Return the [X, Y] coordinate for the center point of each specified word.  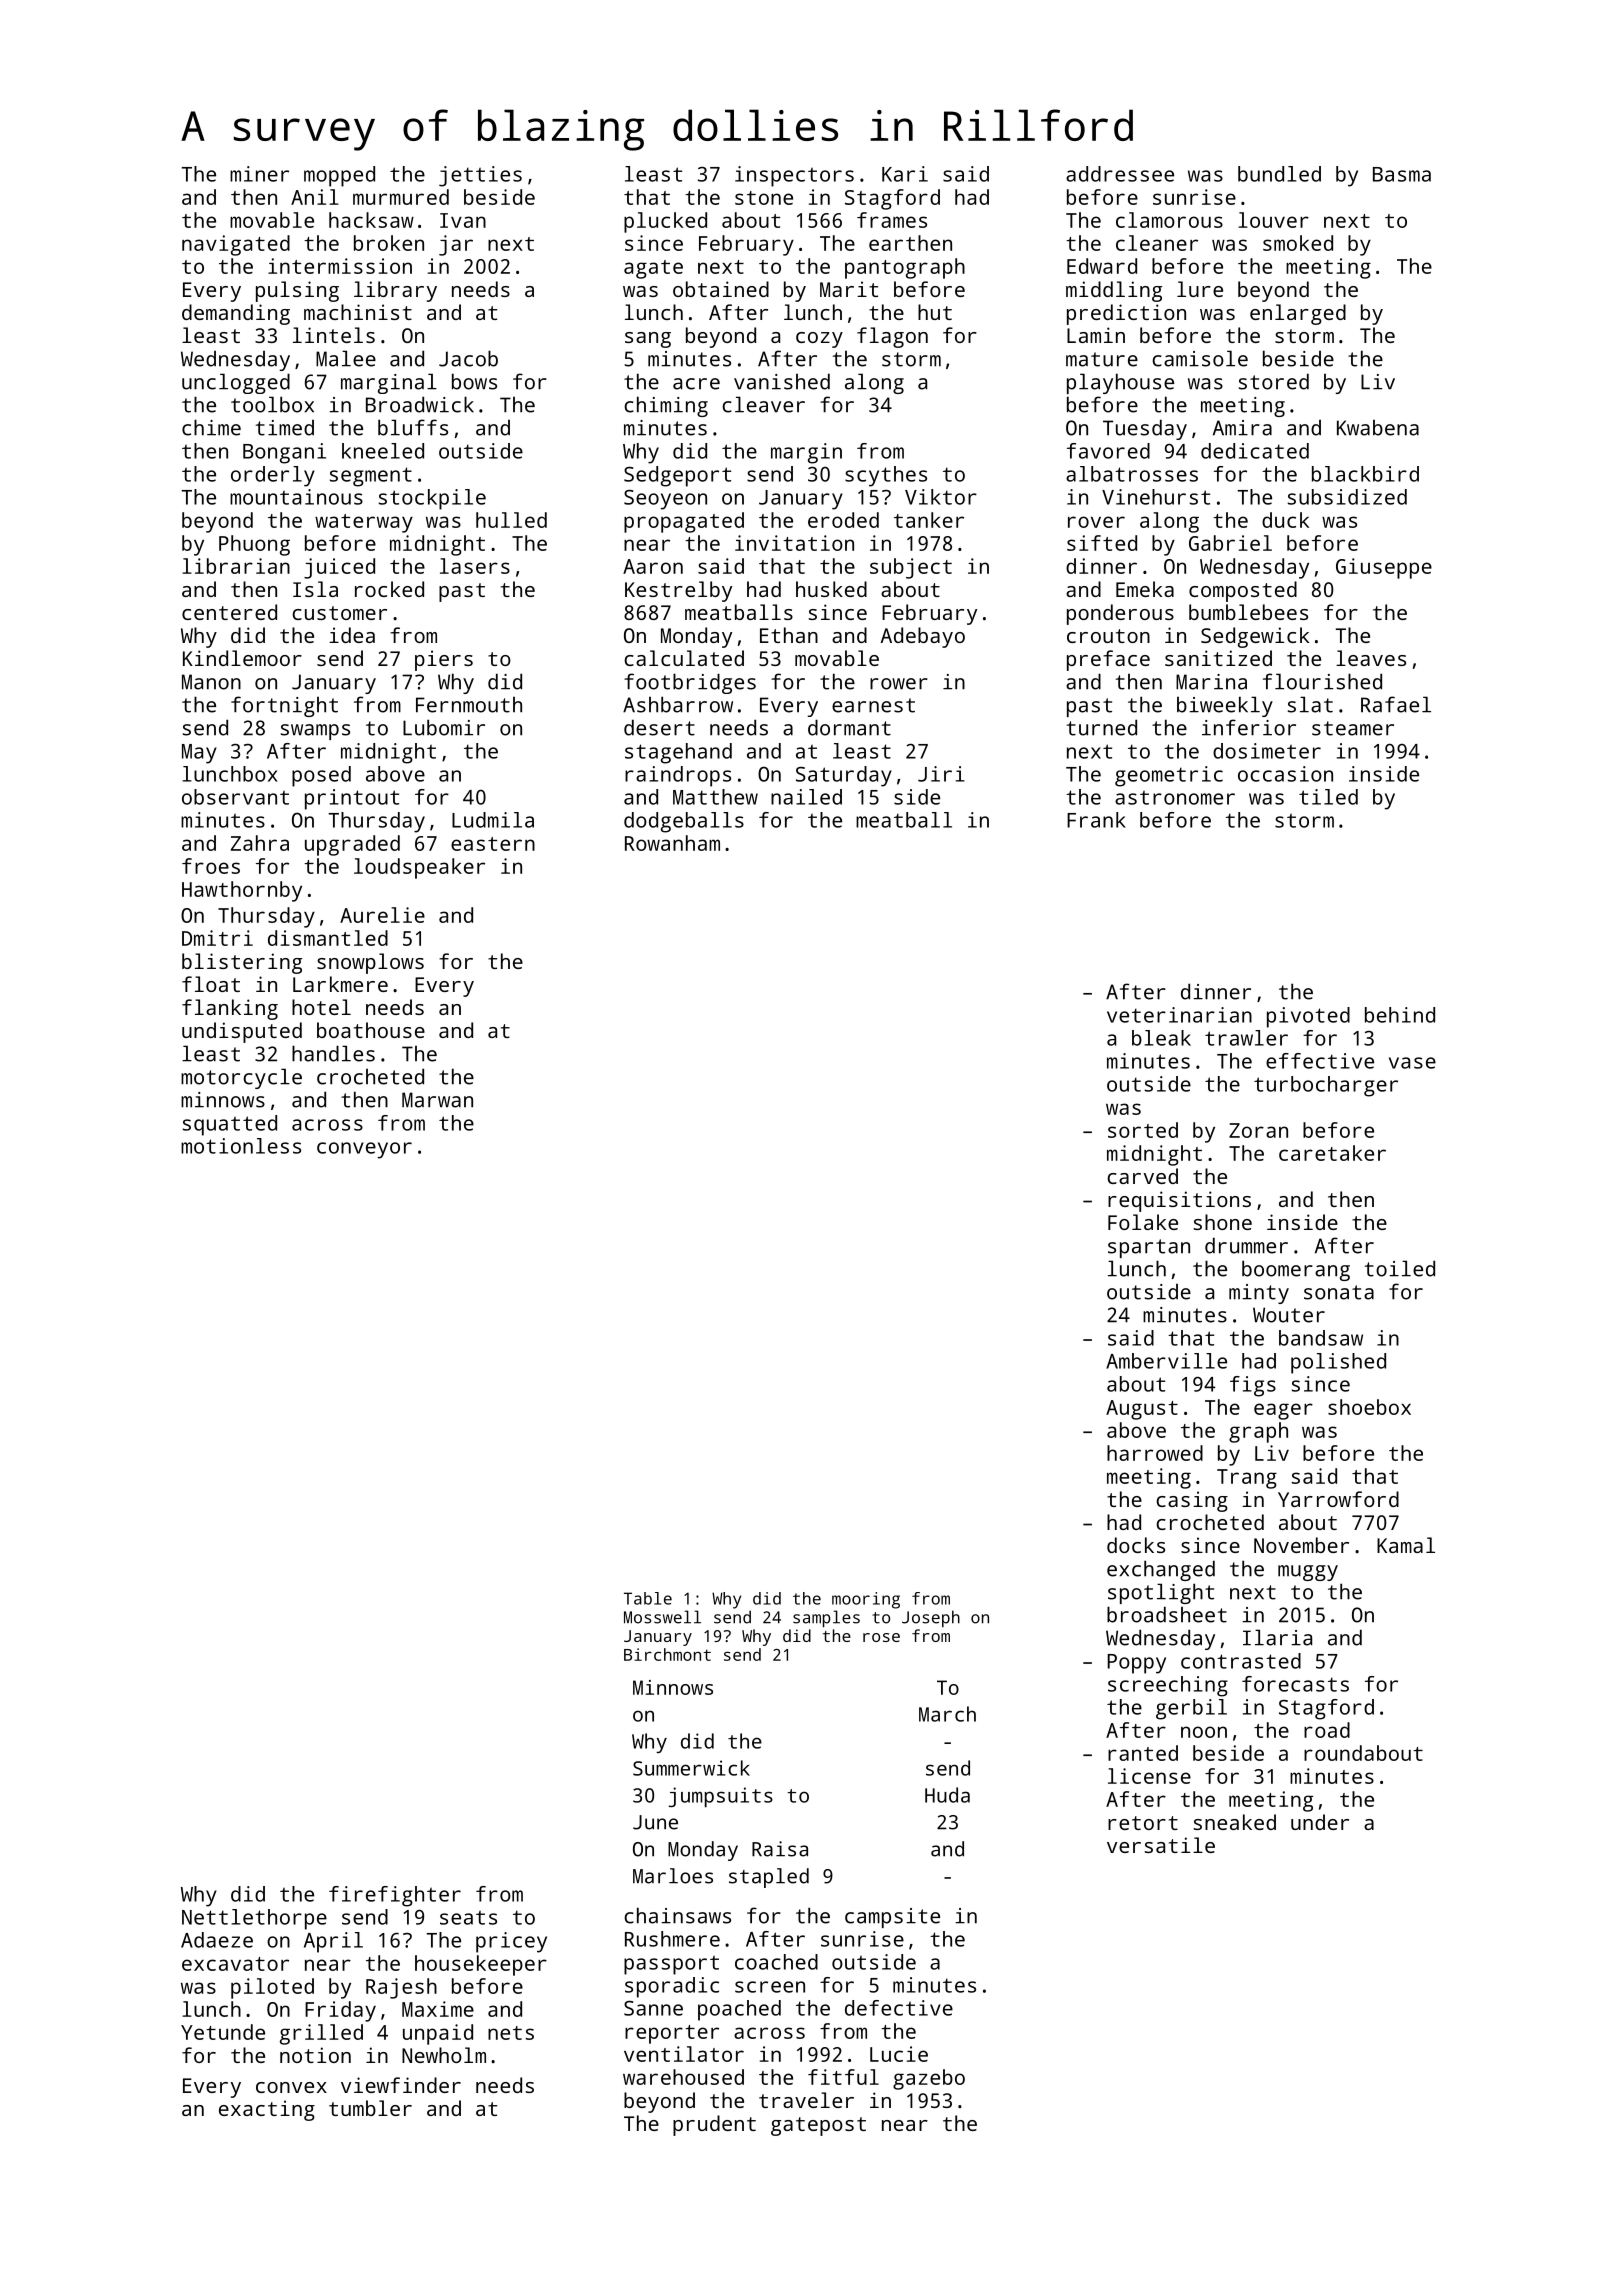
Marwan [437, 1100]
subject [911, 568]
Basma [1402, 174]
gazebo [929, 2079]
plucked [665, 222]
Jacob [468, 358]
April [333, 1942]
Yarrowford [1338, 1499]
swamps [315, 732]
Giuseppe [1384, 568]
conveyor [364, 1150]
